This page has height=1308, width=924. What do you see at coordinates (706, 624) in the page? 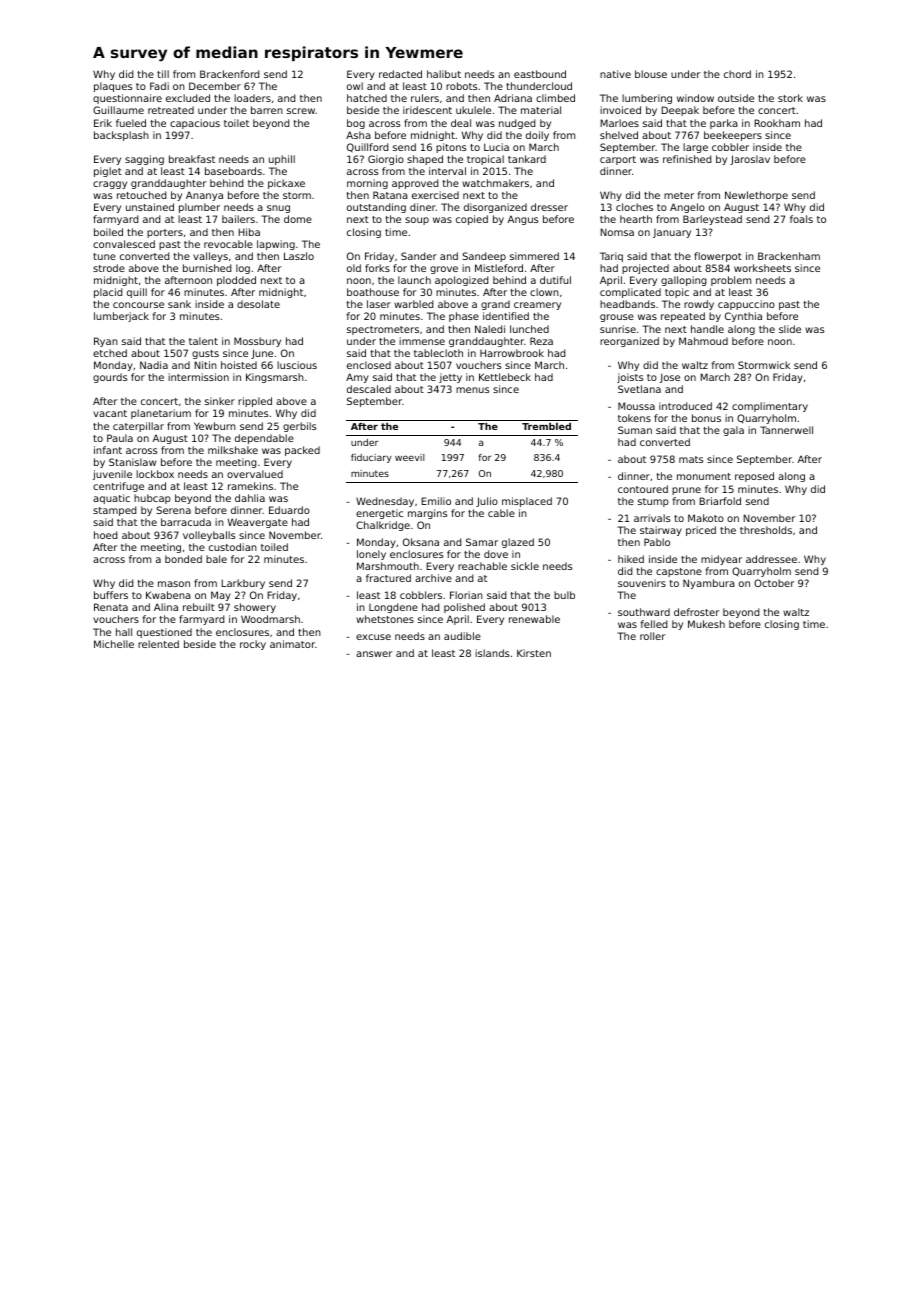
I see `Mukesh` at bounding box center [706, 624].
